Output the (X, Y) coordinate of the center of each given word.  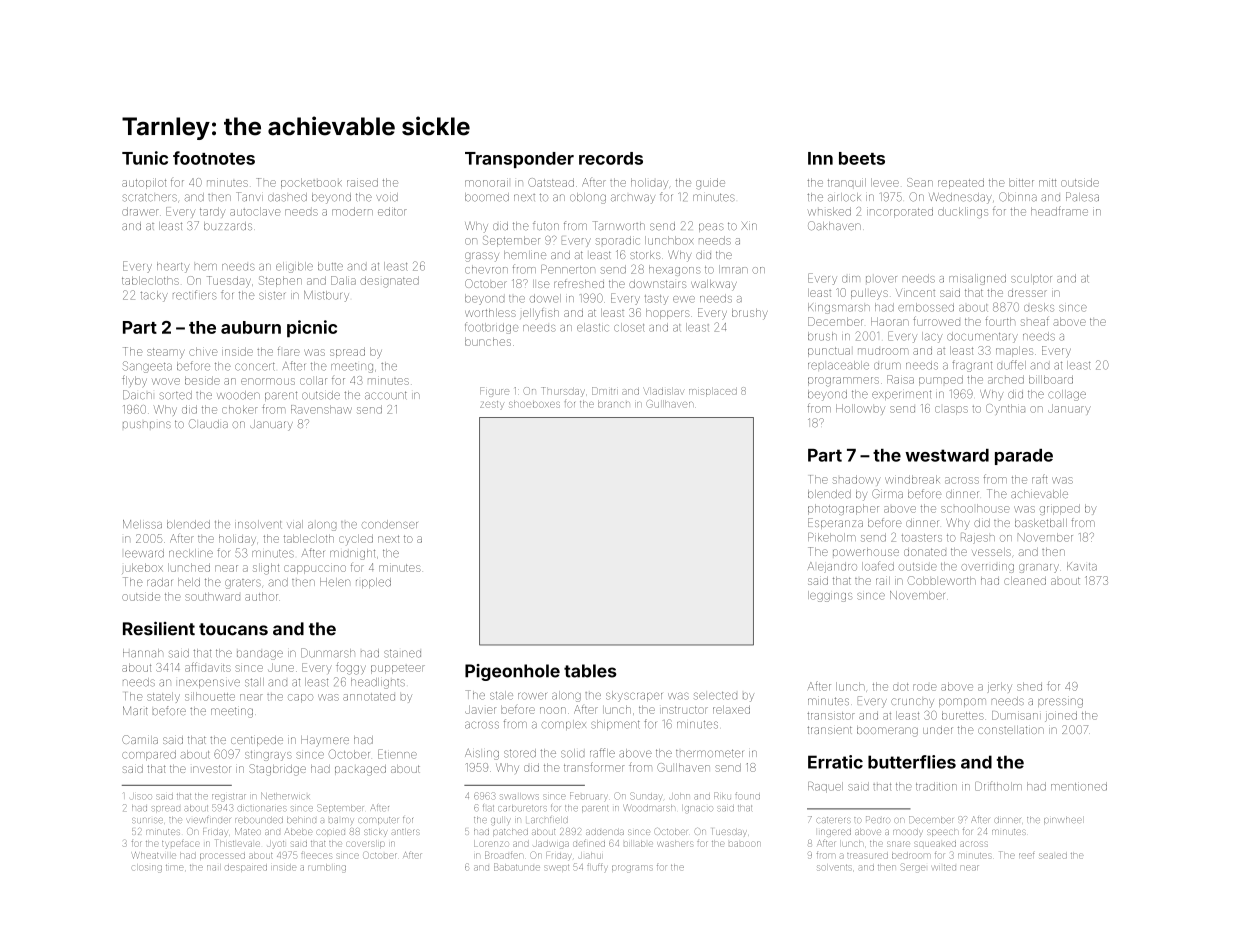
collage (1067, 395)
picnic (312, 329)
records (611, 158)
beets (862, 158)
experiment (901, 395)
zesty (492, 404)
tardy (213, 212)
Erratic (835, 762)
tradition (936, 786)
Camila (140, 739)
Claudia (208, 423)
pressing (1060, 703)
